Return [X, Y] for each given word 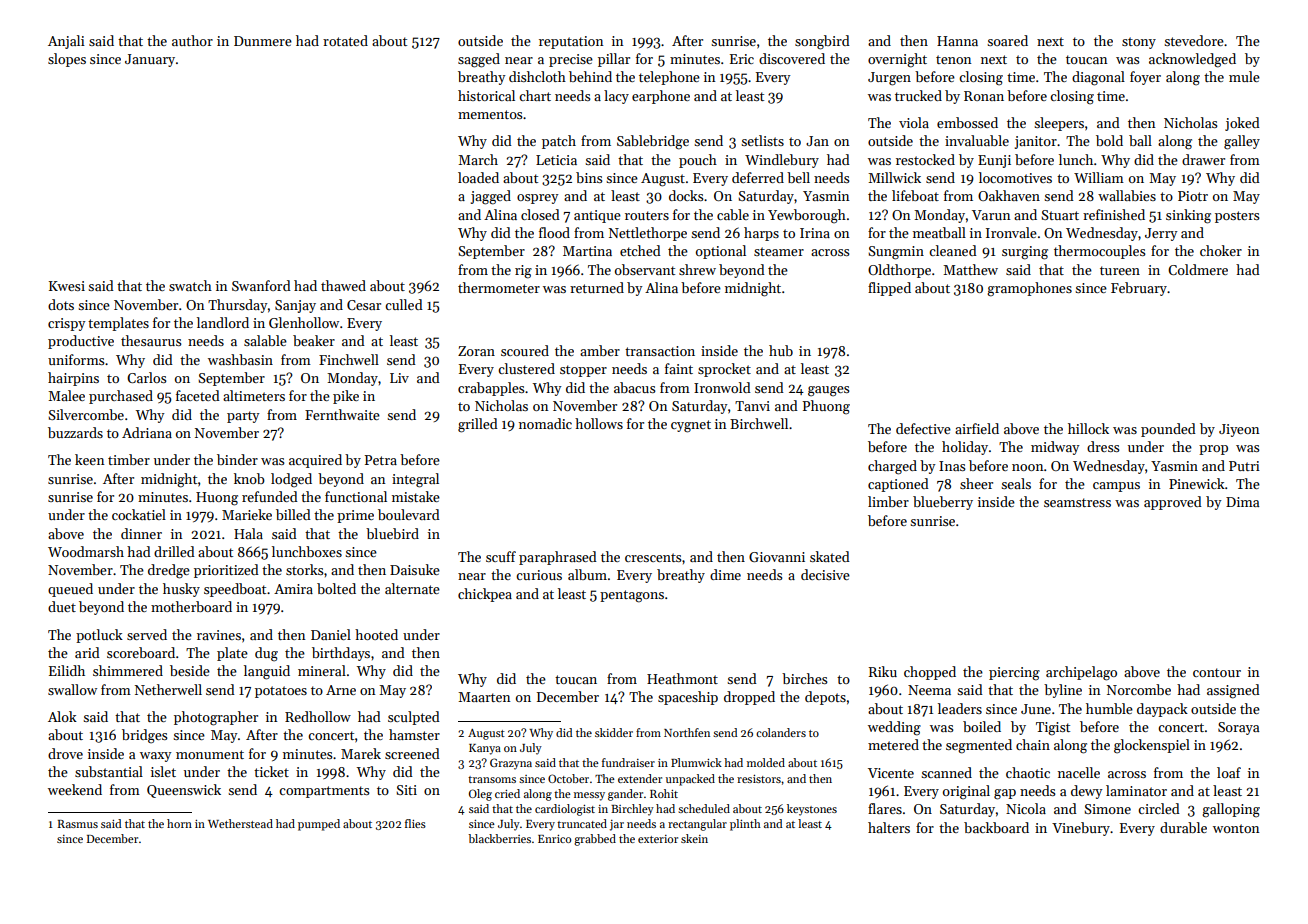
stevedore [1194, 40]
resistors [759, 779]
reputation [571, 42]
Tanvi [752, 406]
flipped [889, 289]
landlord [223, 322]
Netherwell [168, 689]
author [192, 40]
